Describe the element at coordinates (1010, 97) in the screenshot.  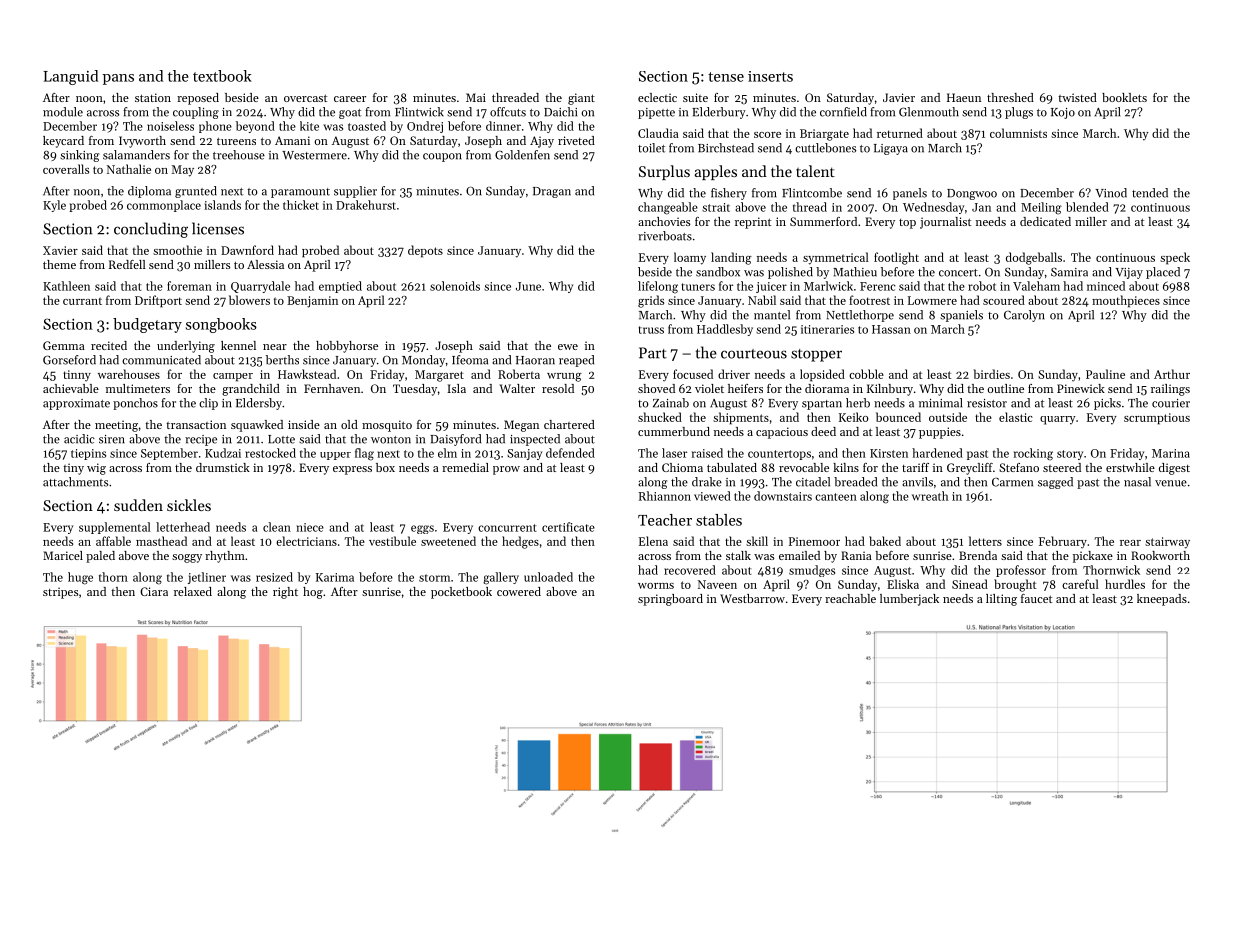
I see `threshed` at that location.
